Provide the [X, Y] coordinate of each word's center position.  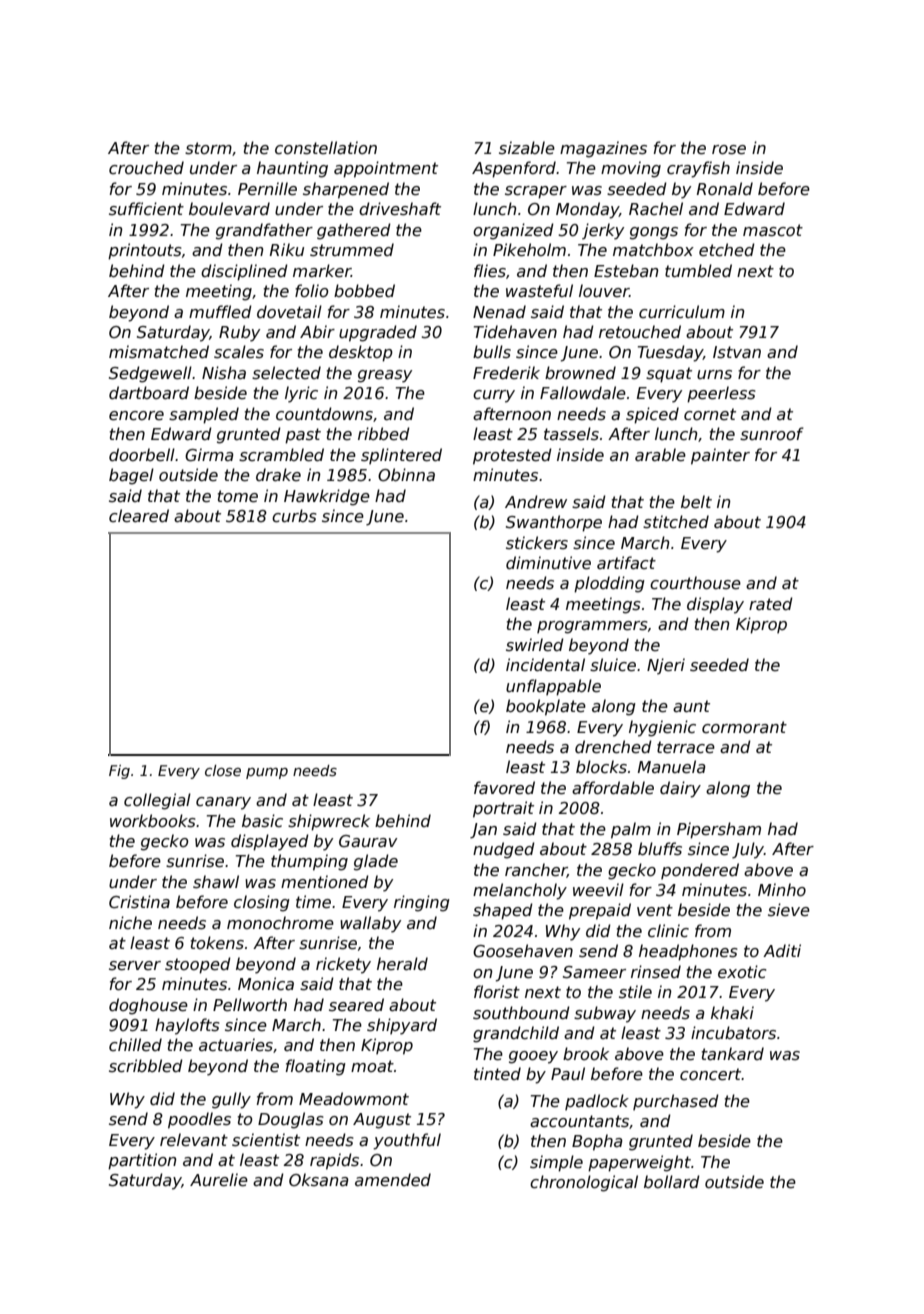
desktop [361, 353]
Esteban [626, 271]
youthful [407, 1141]
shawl [216, 882]
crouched [146, 168]
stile [635, 991]
